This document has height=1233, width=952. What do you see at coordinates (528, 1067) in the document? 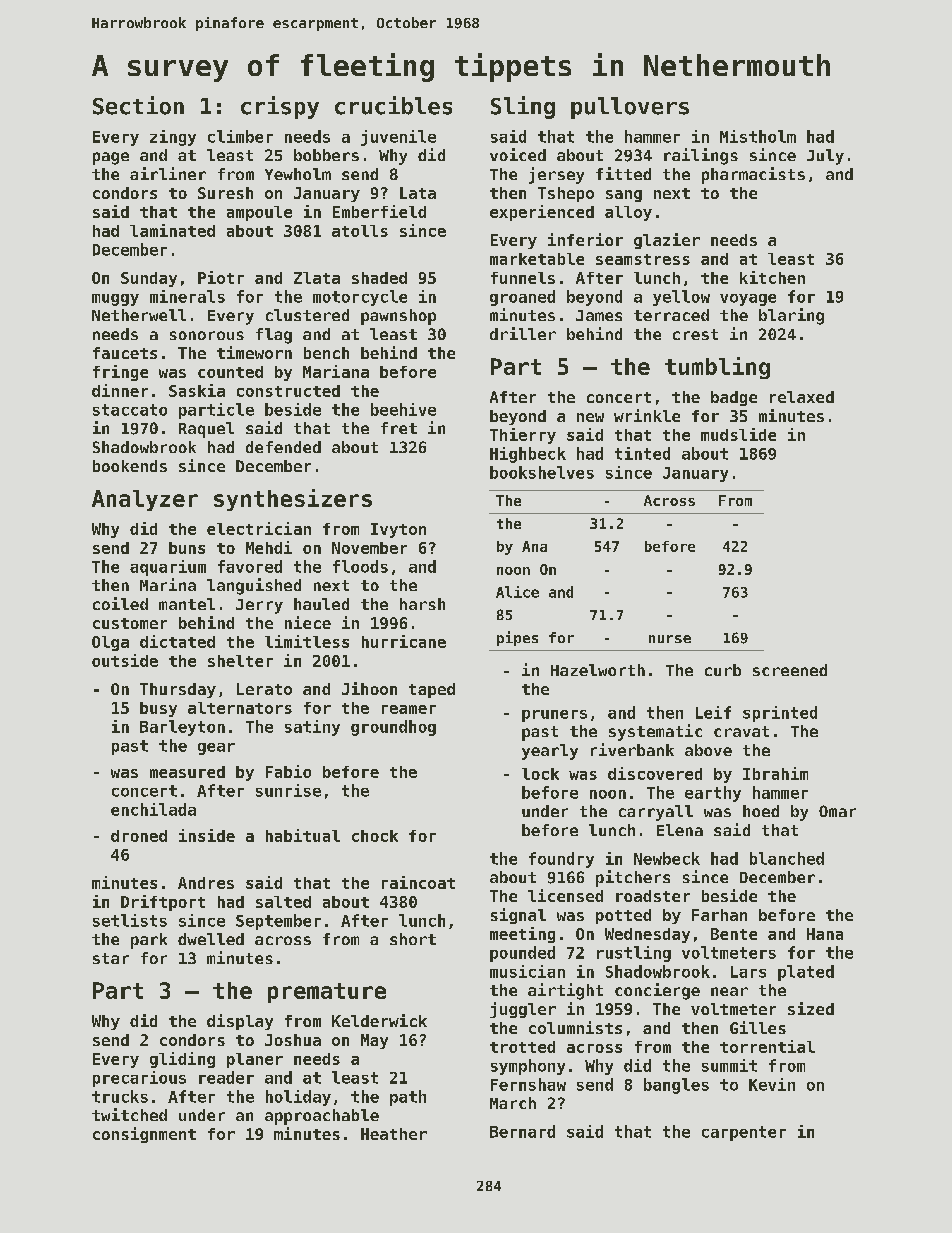
I see `symphony` at bounding box center [528, 1067].
